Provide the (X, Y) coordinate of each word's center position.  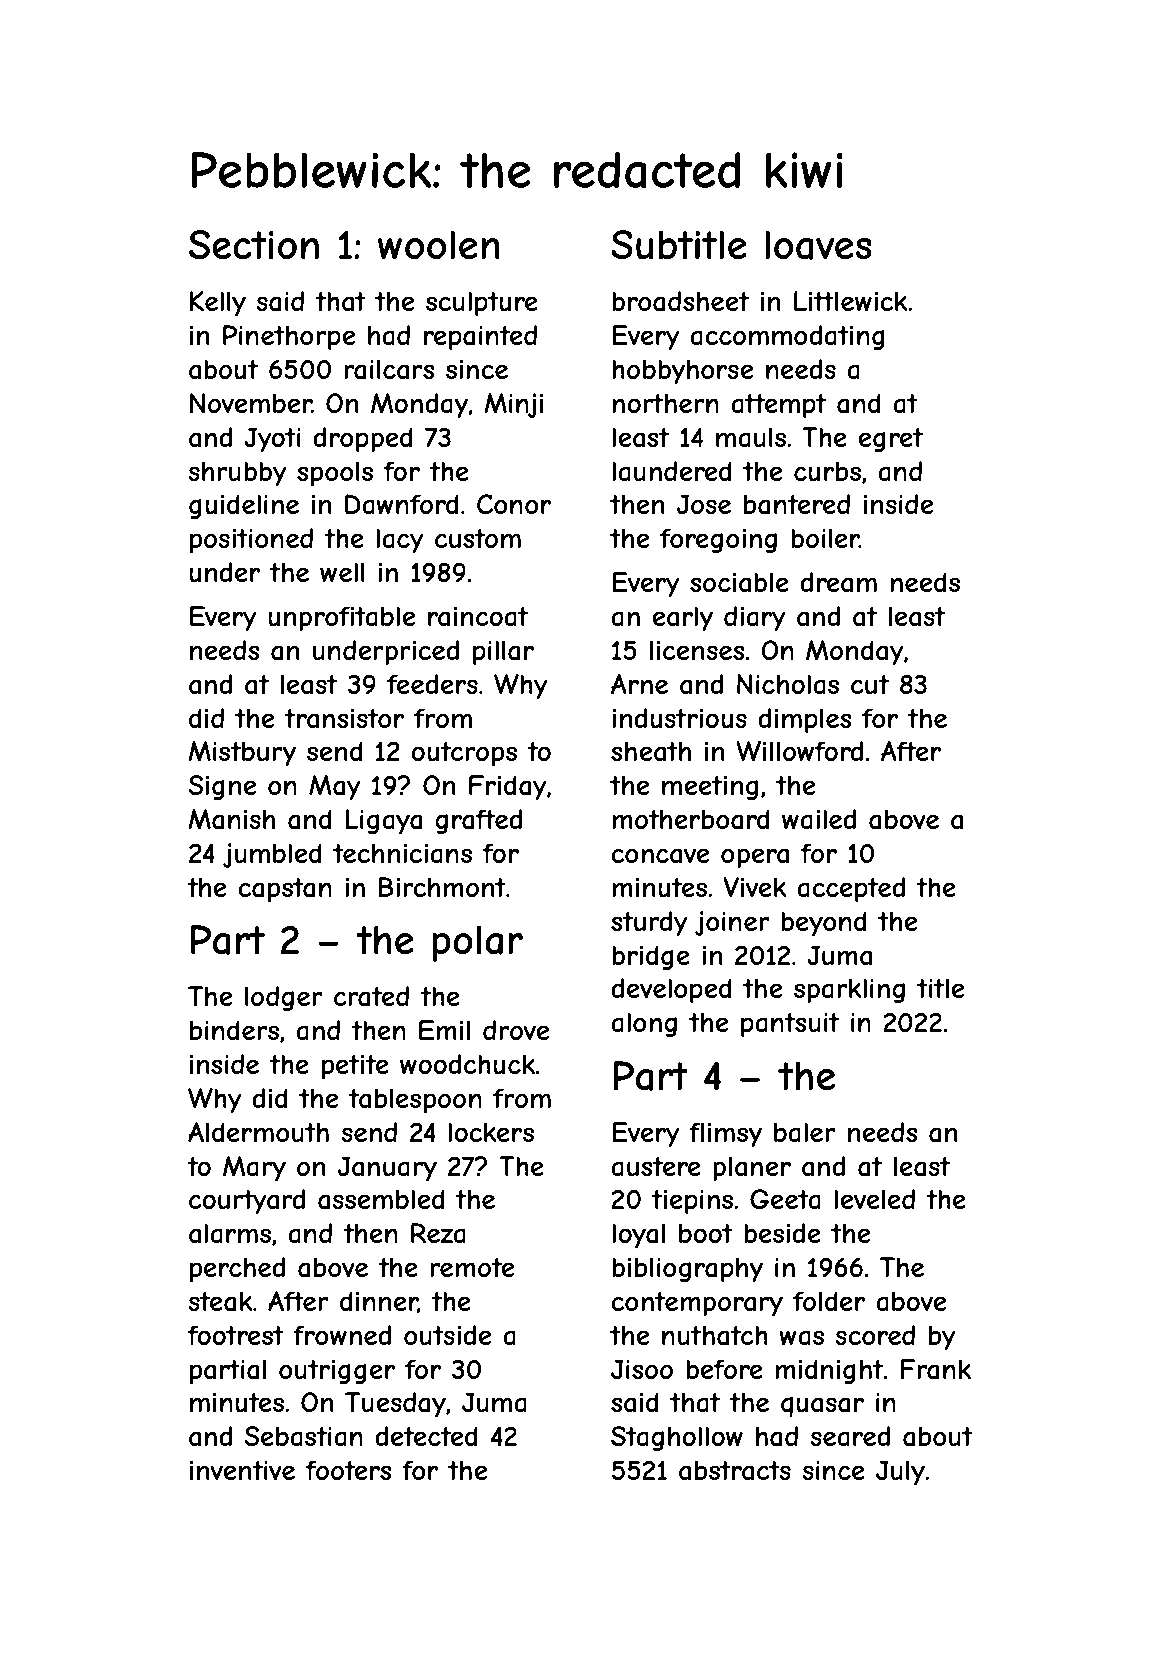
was (801, 1338)
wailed (819, 819)
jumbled (272, 855)
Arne (639, 684)
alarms (230, 1233)
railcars (389, 369)
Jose (704, 504)
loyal (638, 1236)
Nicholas (788, 684)
